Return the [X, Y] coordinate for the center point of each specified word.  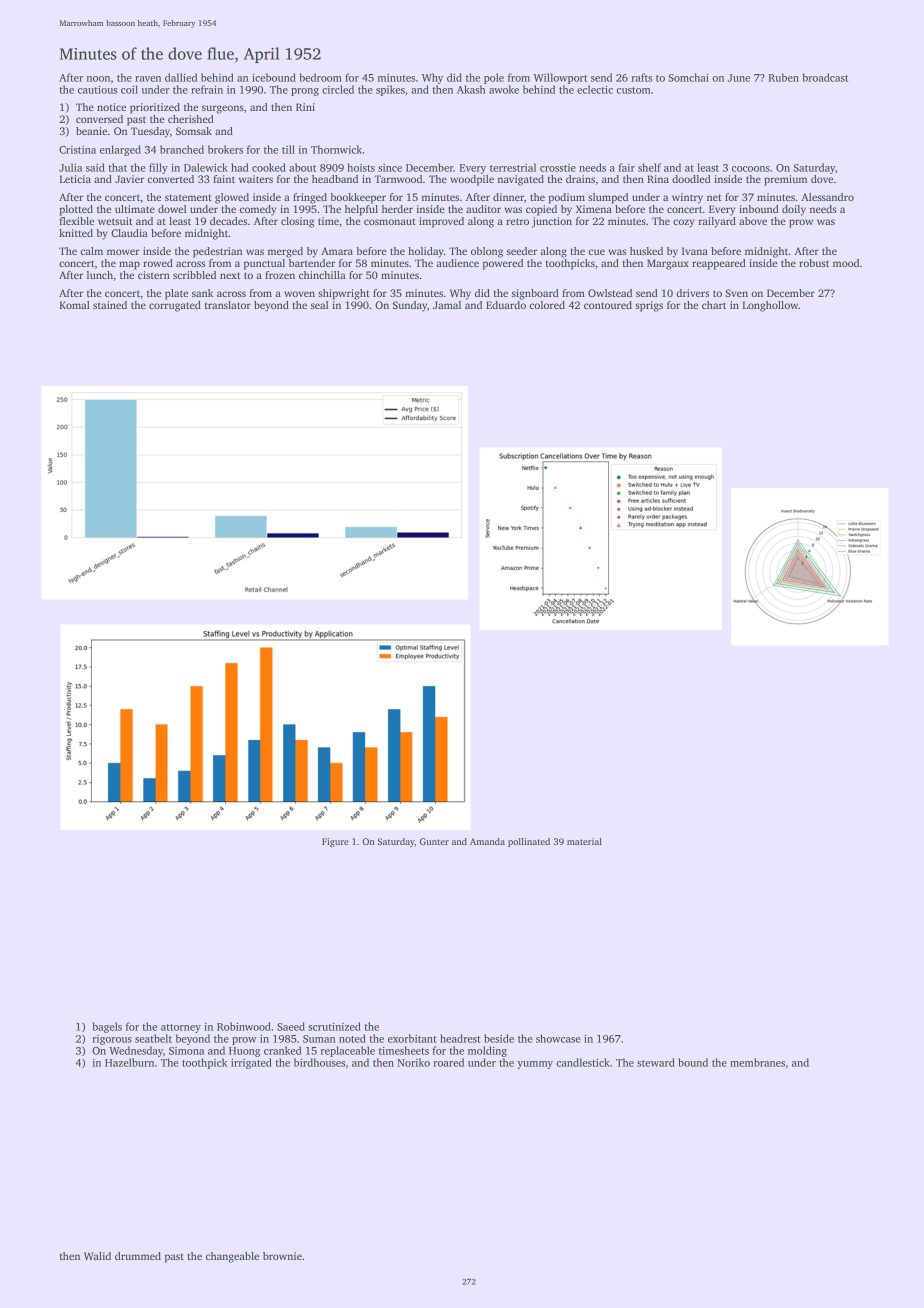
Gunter [434, 841]
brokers [225, 149]
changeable [232, 1257]
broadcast [825, 77]
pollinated [529, 842]
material [584, 841]
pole [494, 78]
